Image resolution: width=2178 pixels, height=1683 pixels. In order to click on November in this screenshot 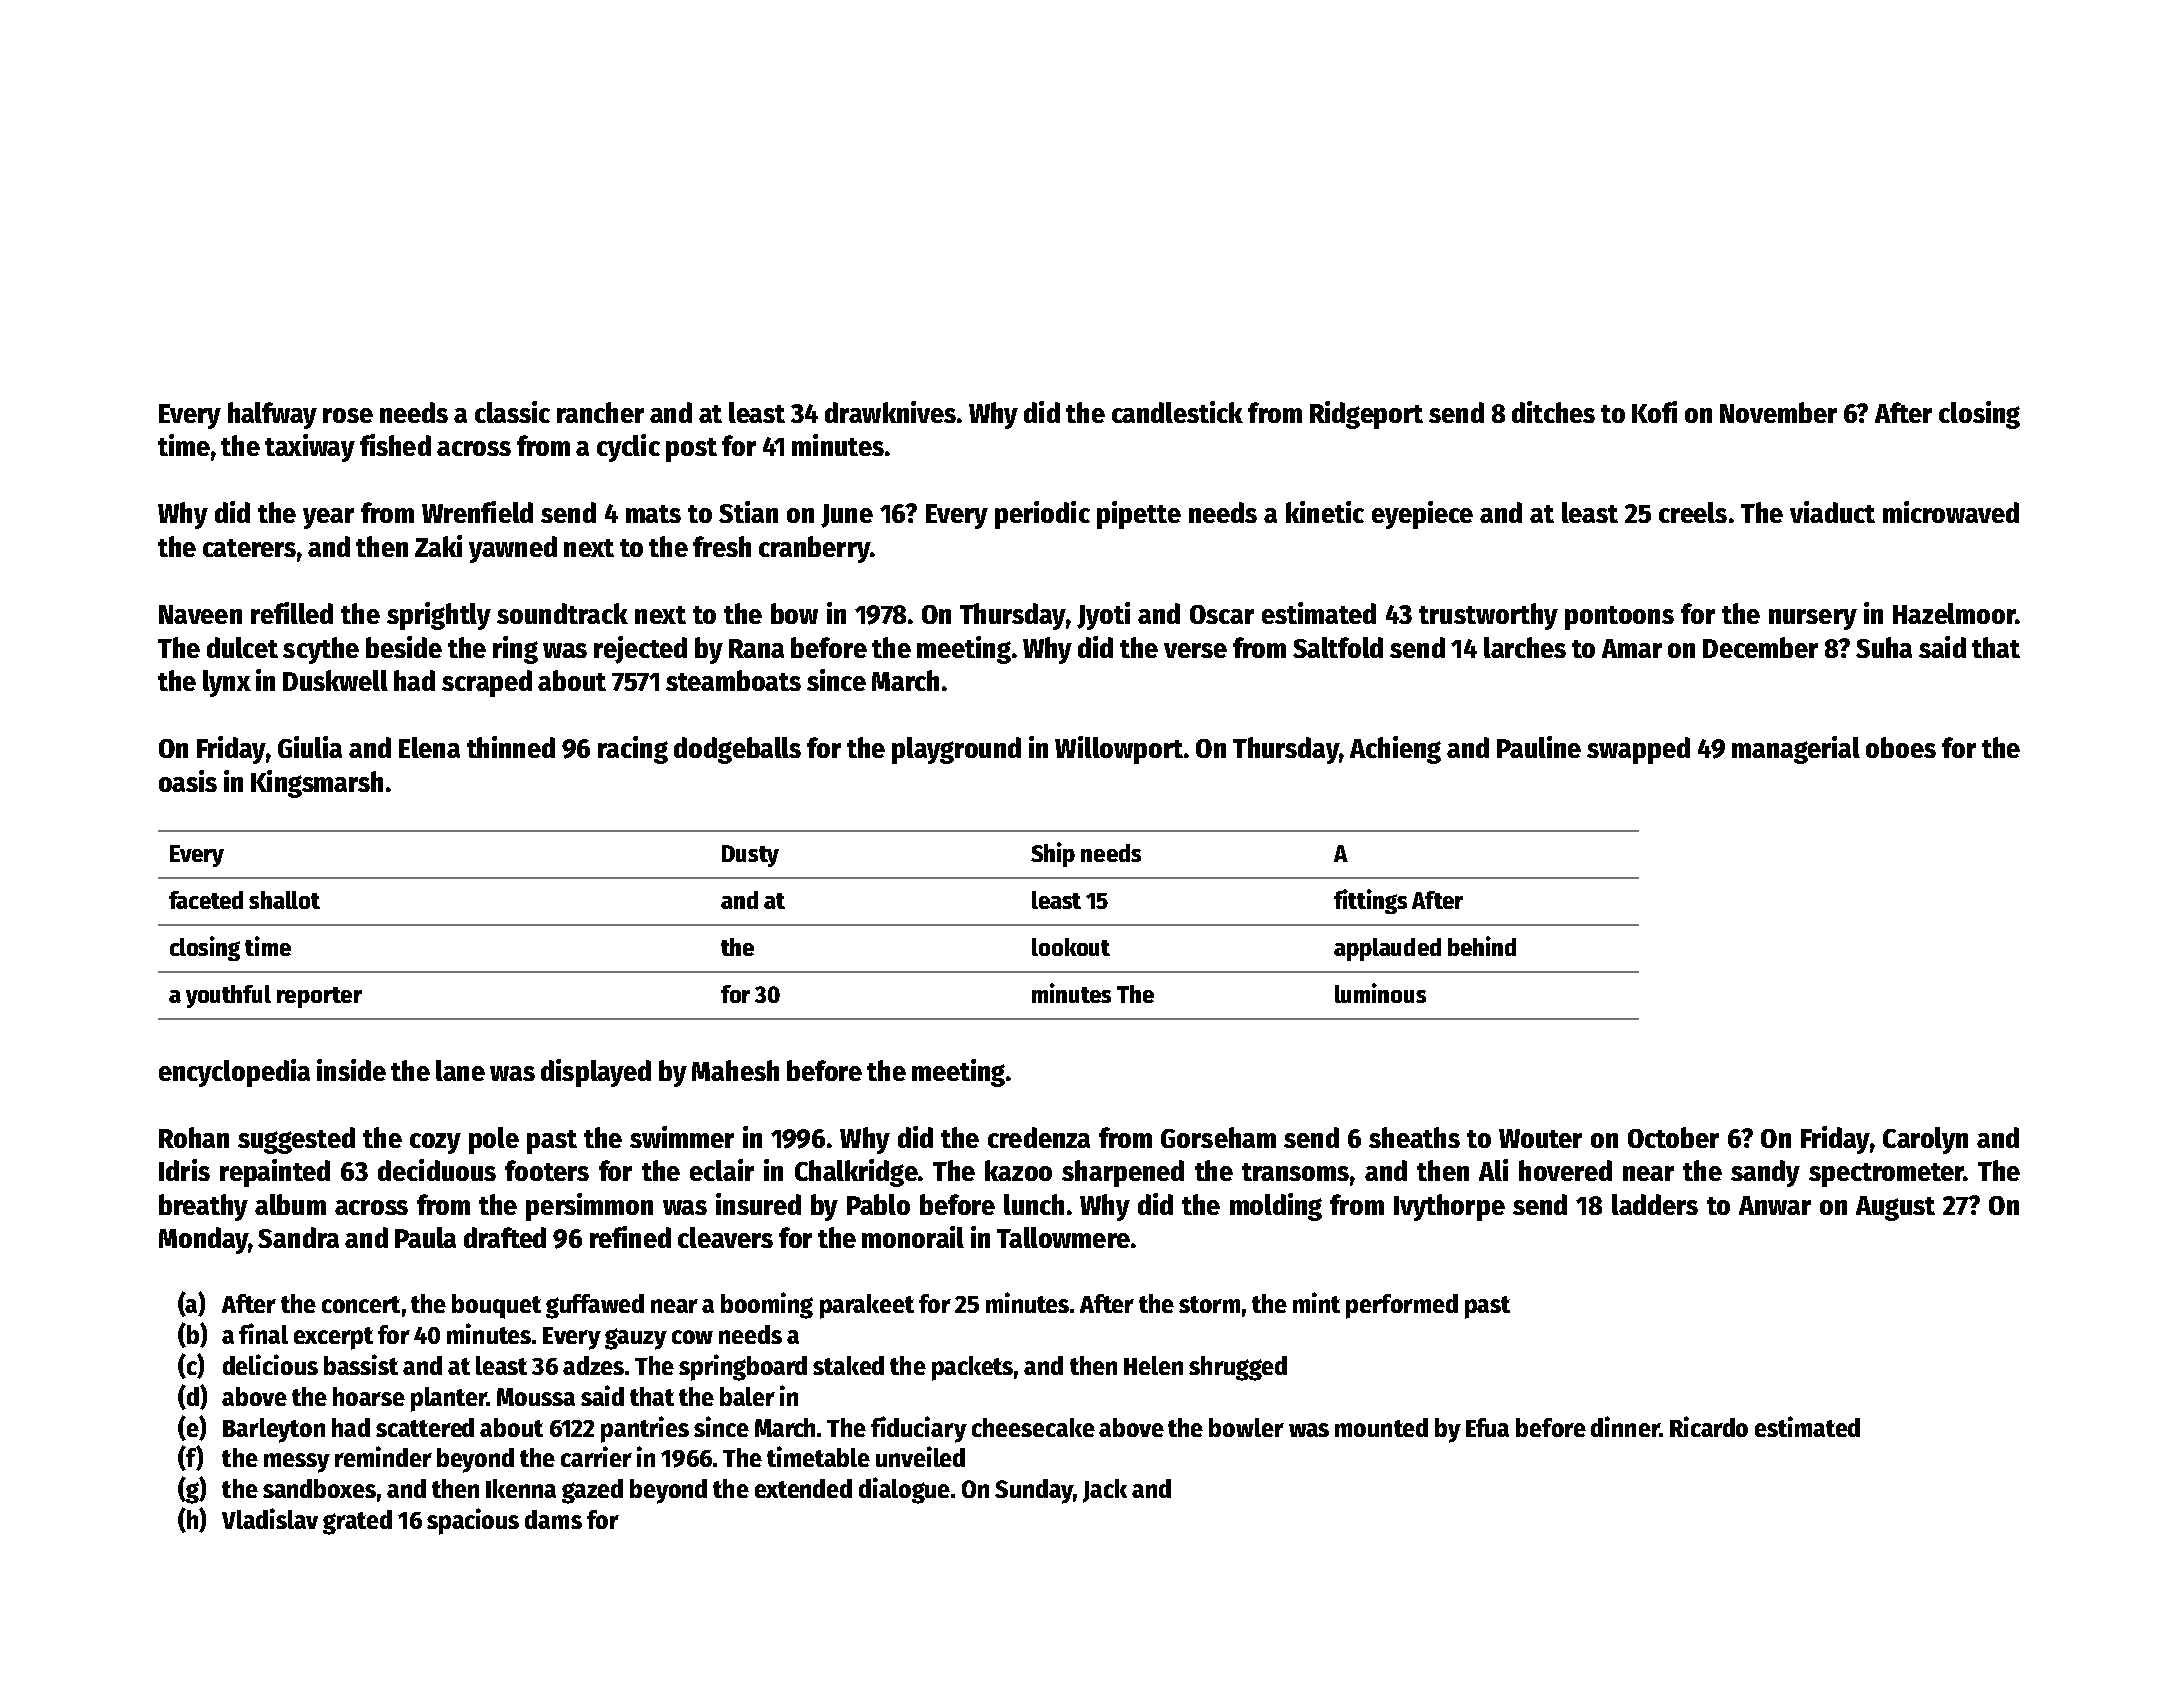, I will do `click(1778, 412)`.
